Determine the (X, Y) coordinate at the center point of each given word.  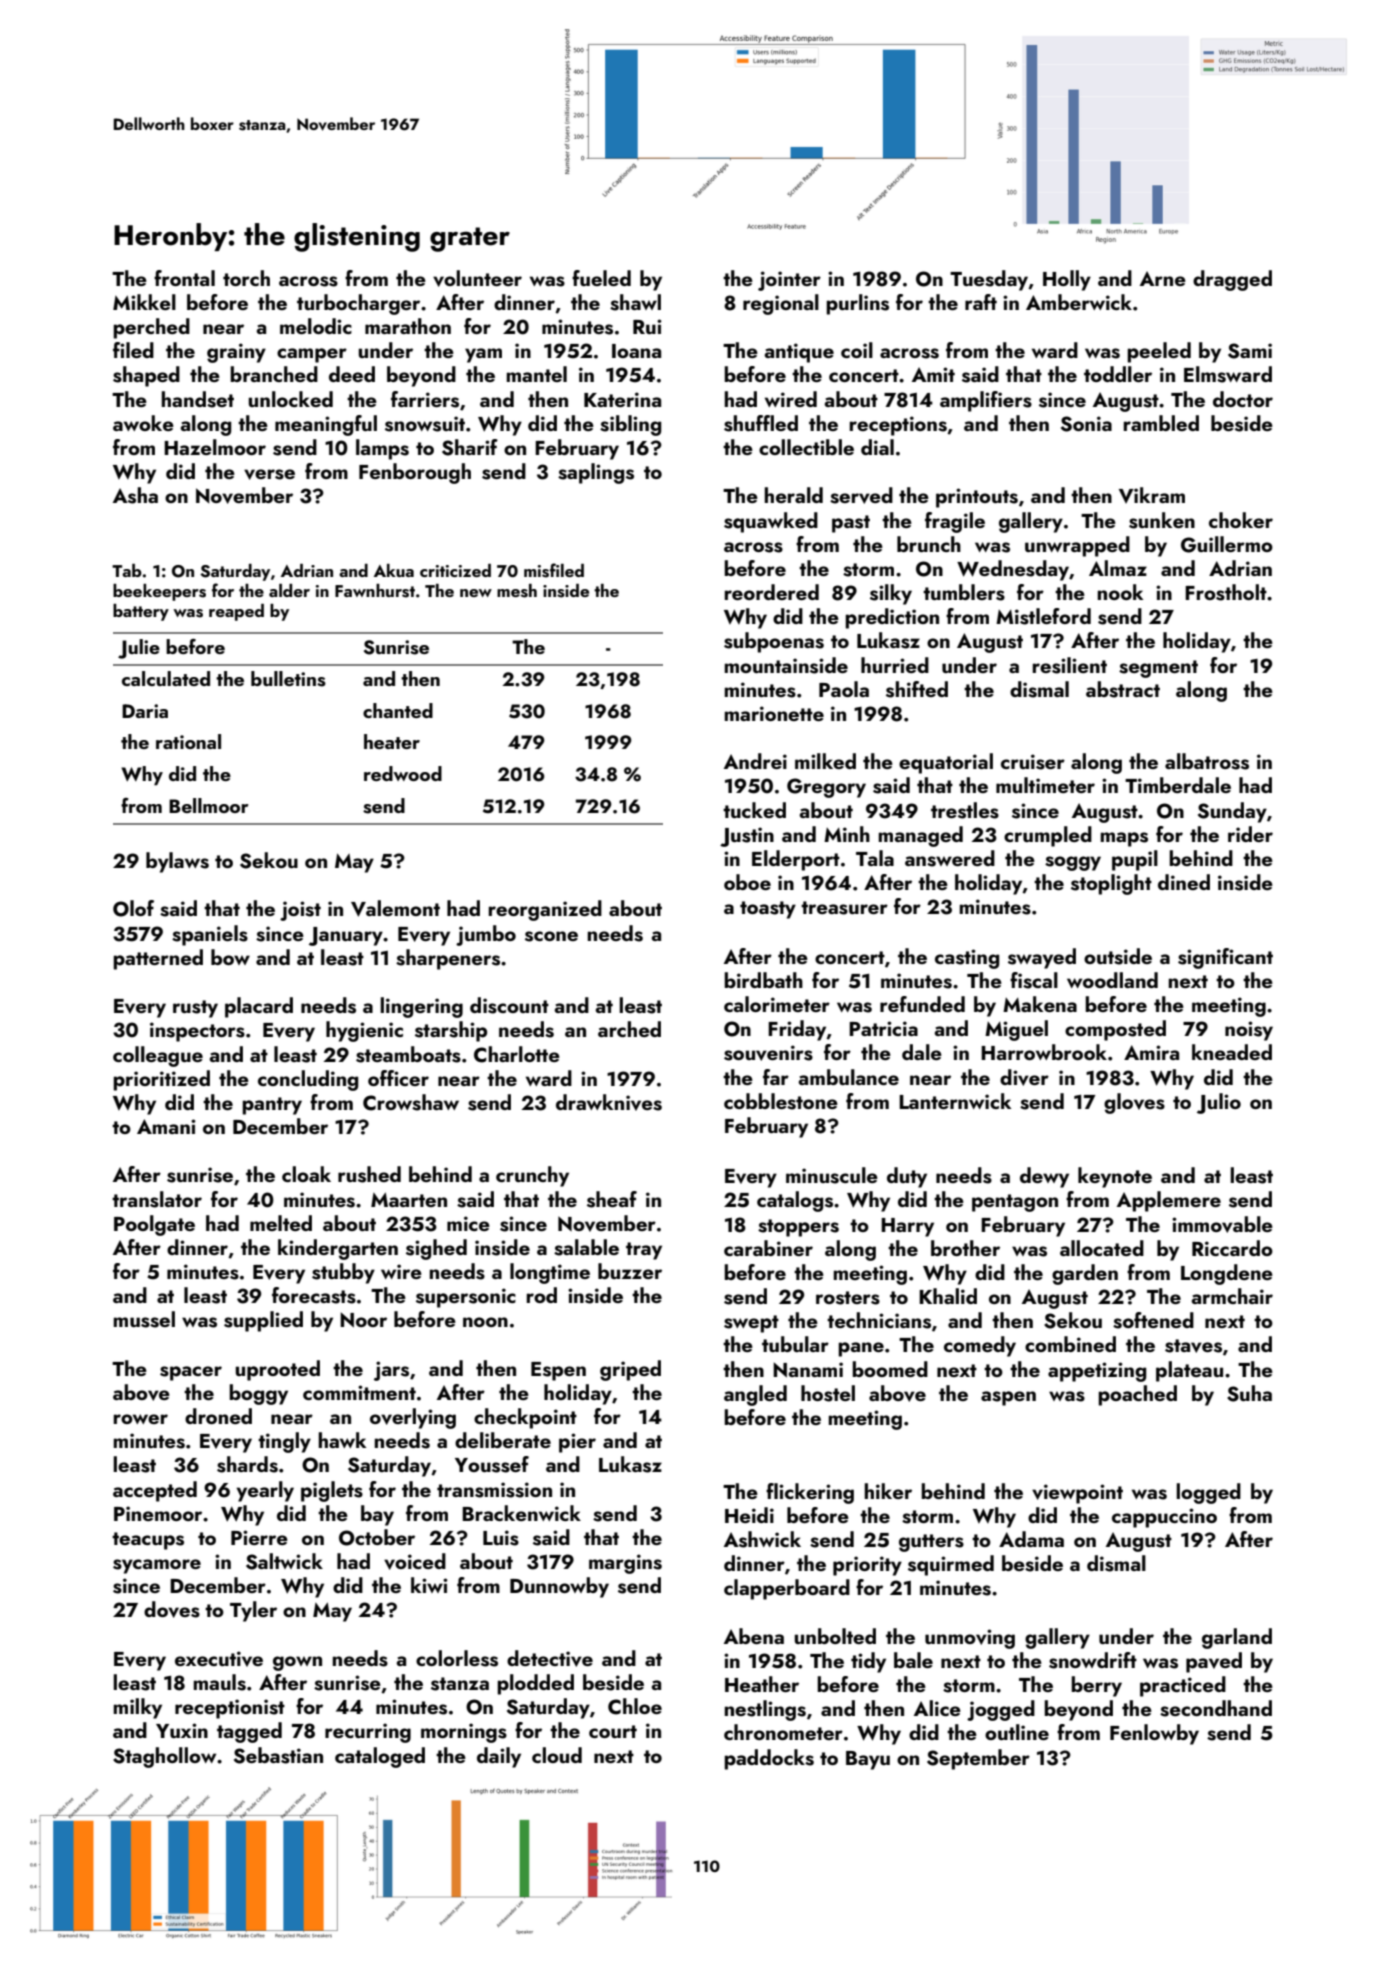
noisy (1249, 1031)
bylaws (177, 862)
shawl (635, 302)
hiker (888, 1491)
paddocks (769, 1759)
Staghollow (164, 1757)
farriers (425, 399)
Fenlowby (1154, 1734)
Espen (558, 1371)
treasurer (844, 908)
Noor (363, 1320)
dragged (1232, 280)
